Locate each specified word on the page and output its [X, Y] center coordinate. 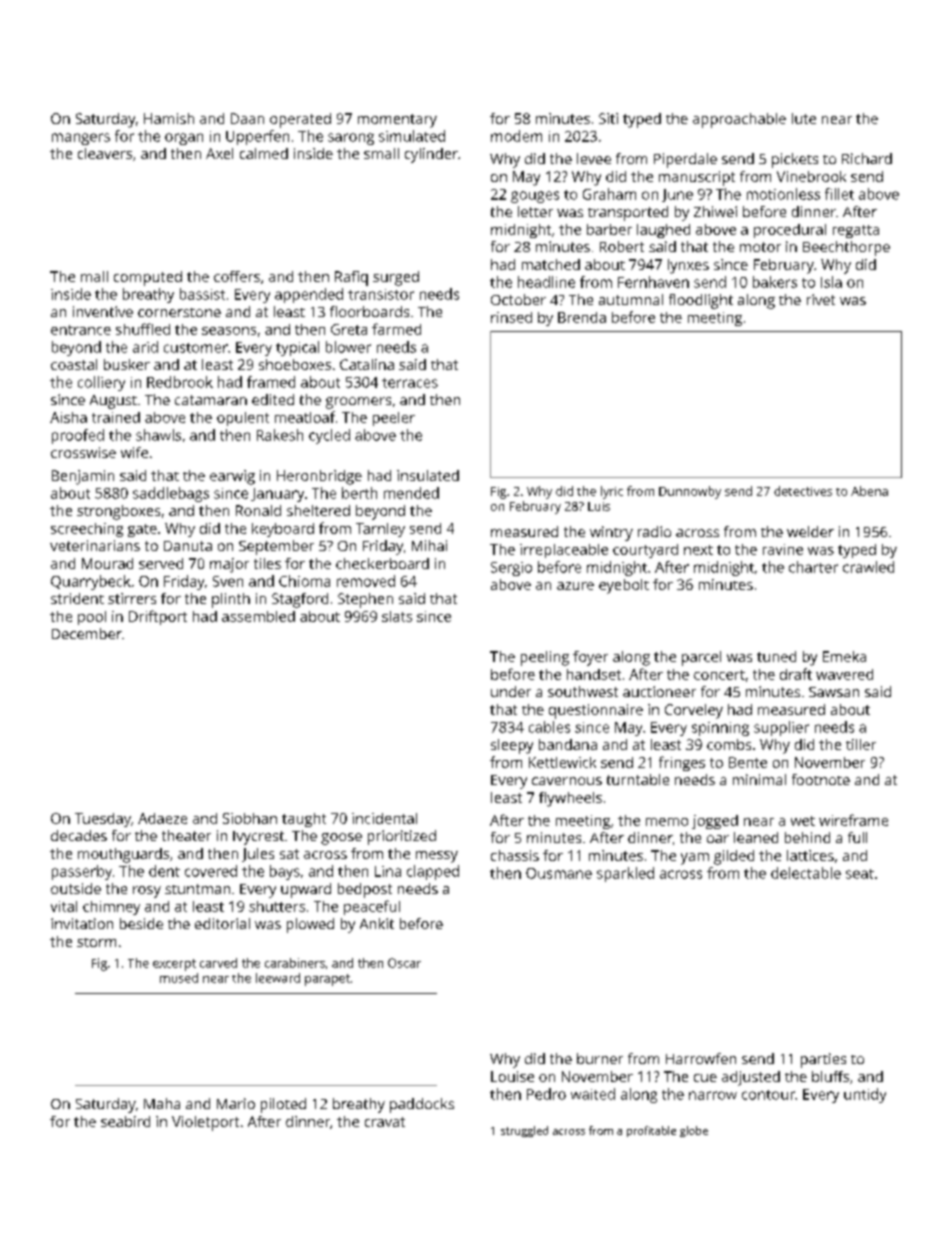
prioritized [402, 837]
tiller [861, 744]
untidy [865, 1095]
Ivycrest [258, 838]
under [511, 691]
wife [134, 452]
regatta [856, 231]
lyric [612, 492]
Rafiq [351, 278]
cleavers [105, 153]
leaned [756, 837]
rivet [821, 299]
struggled [524, 1131]
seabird [125, 1121]
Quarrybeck [91, 582]
